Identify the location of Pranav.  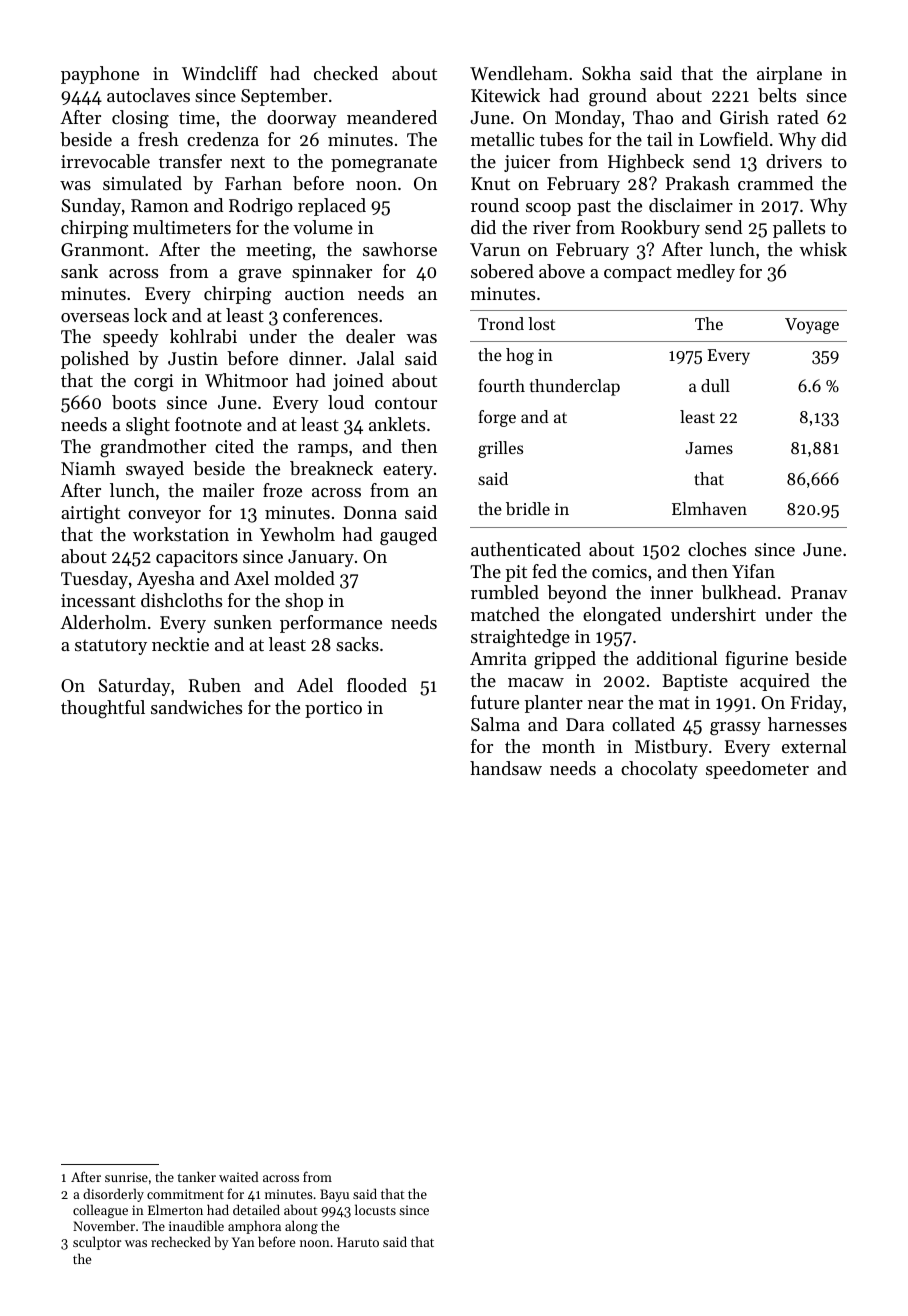
(819, 592).
